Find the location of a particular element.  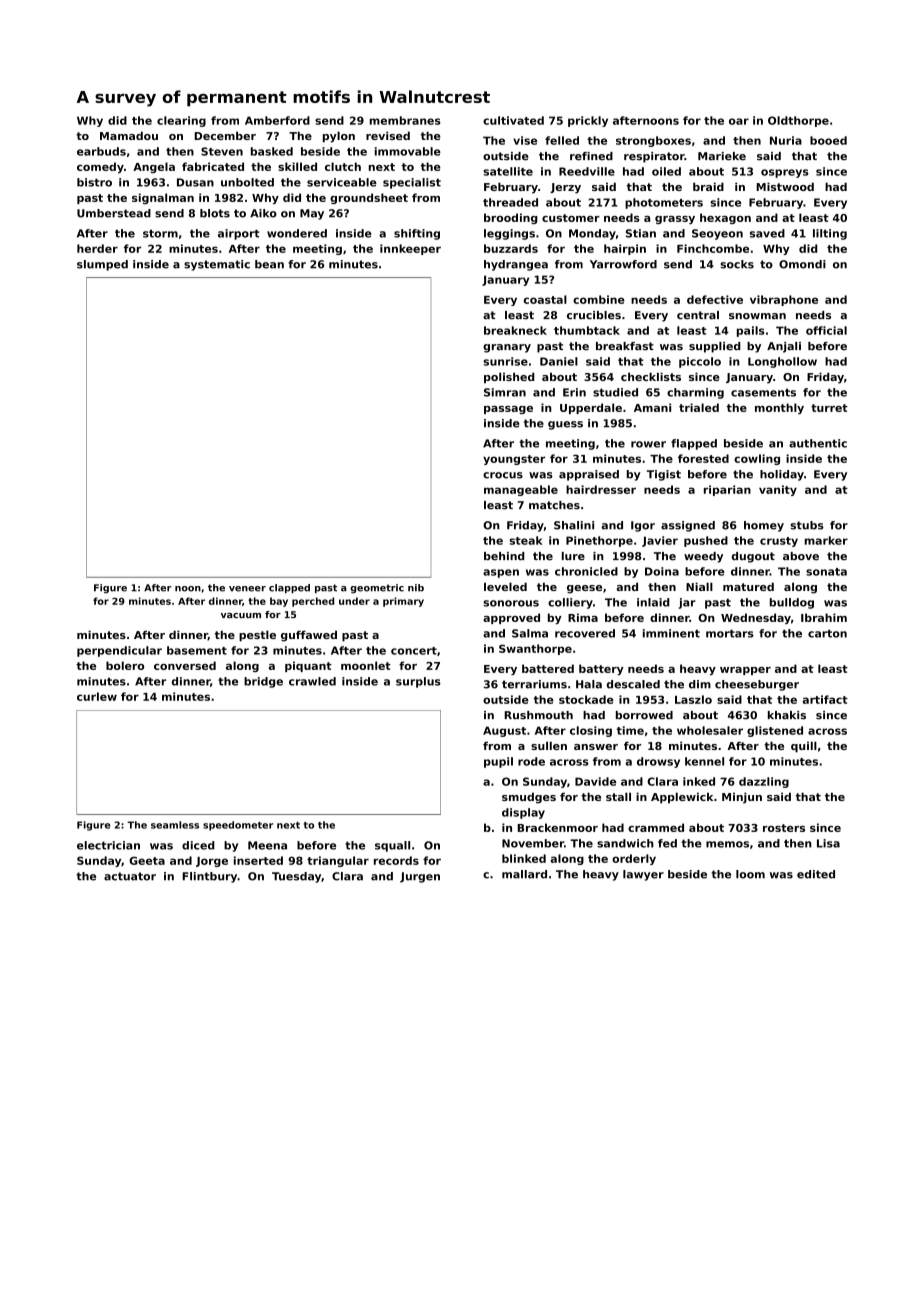

actuator is located at coordinates (130, 876).
